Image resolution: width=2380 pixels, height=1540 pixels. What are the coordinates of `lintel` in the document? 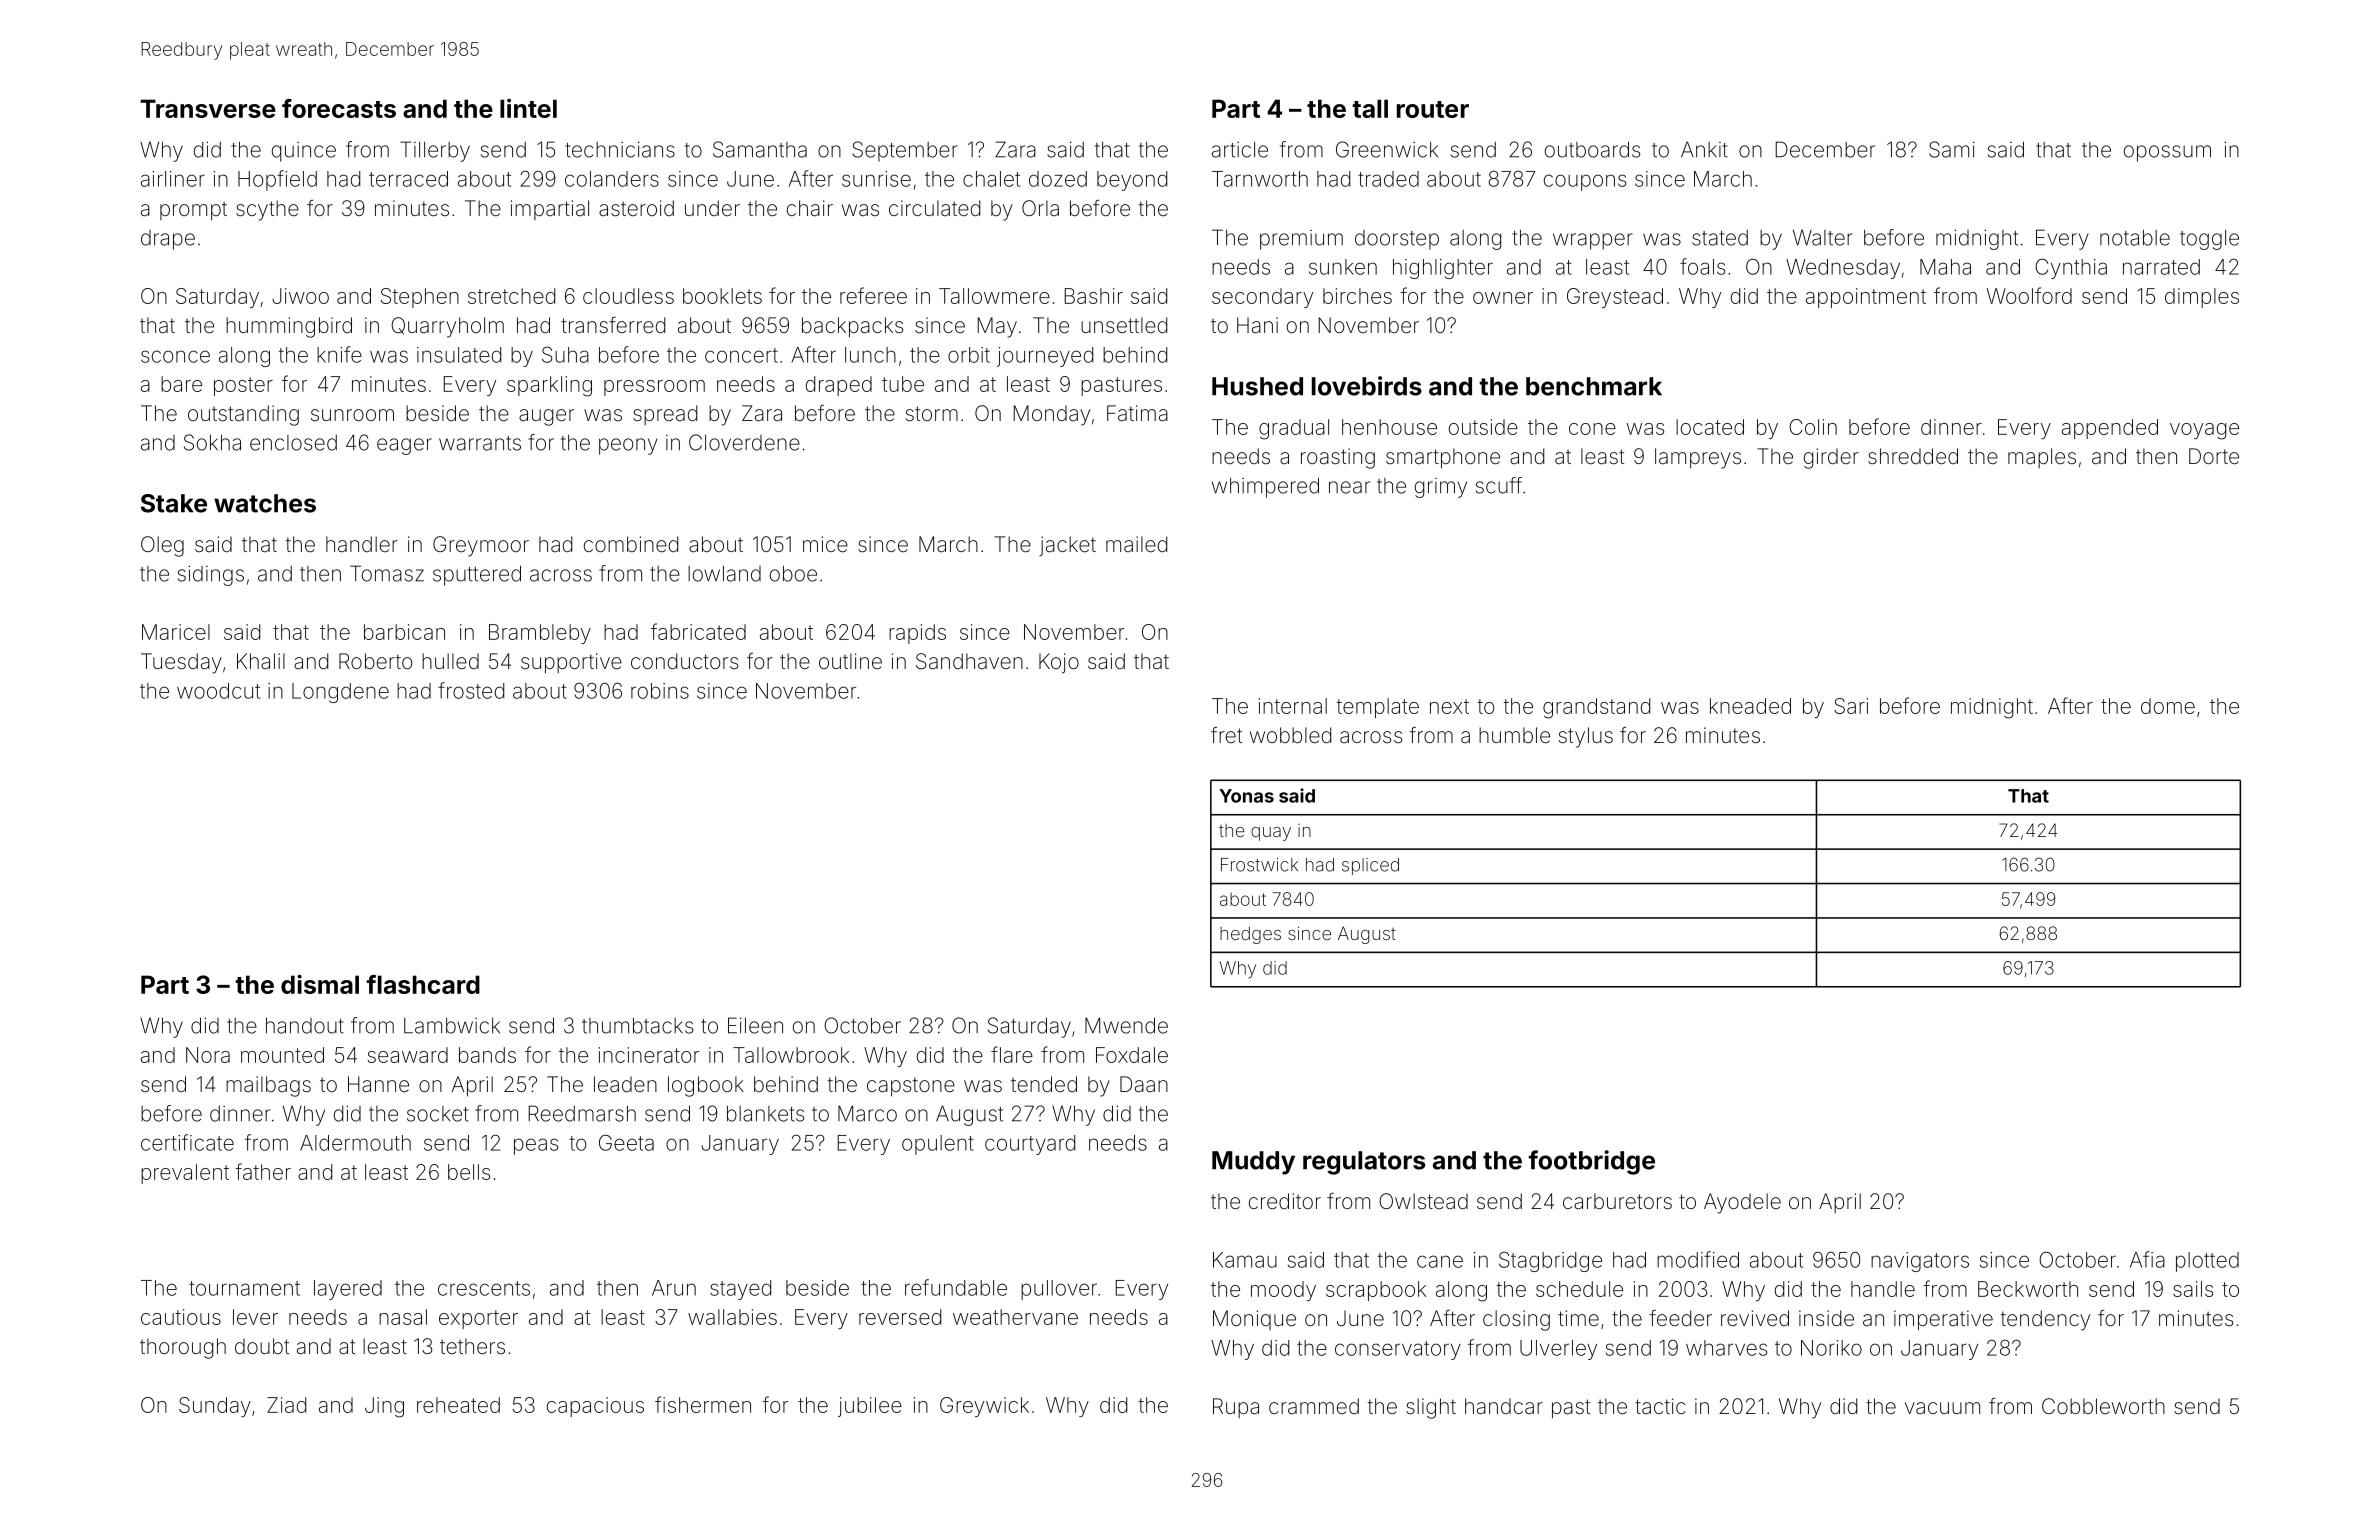 It's located at (528, 108).
